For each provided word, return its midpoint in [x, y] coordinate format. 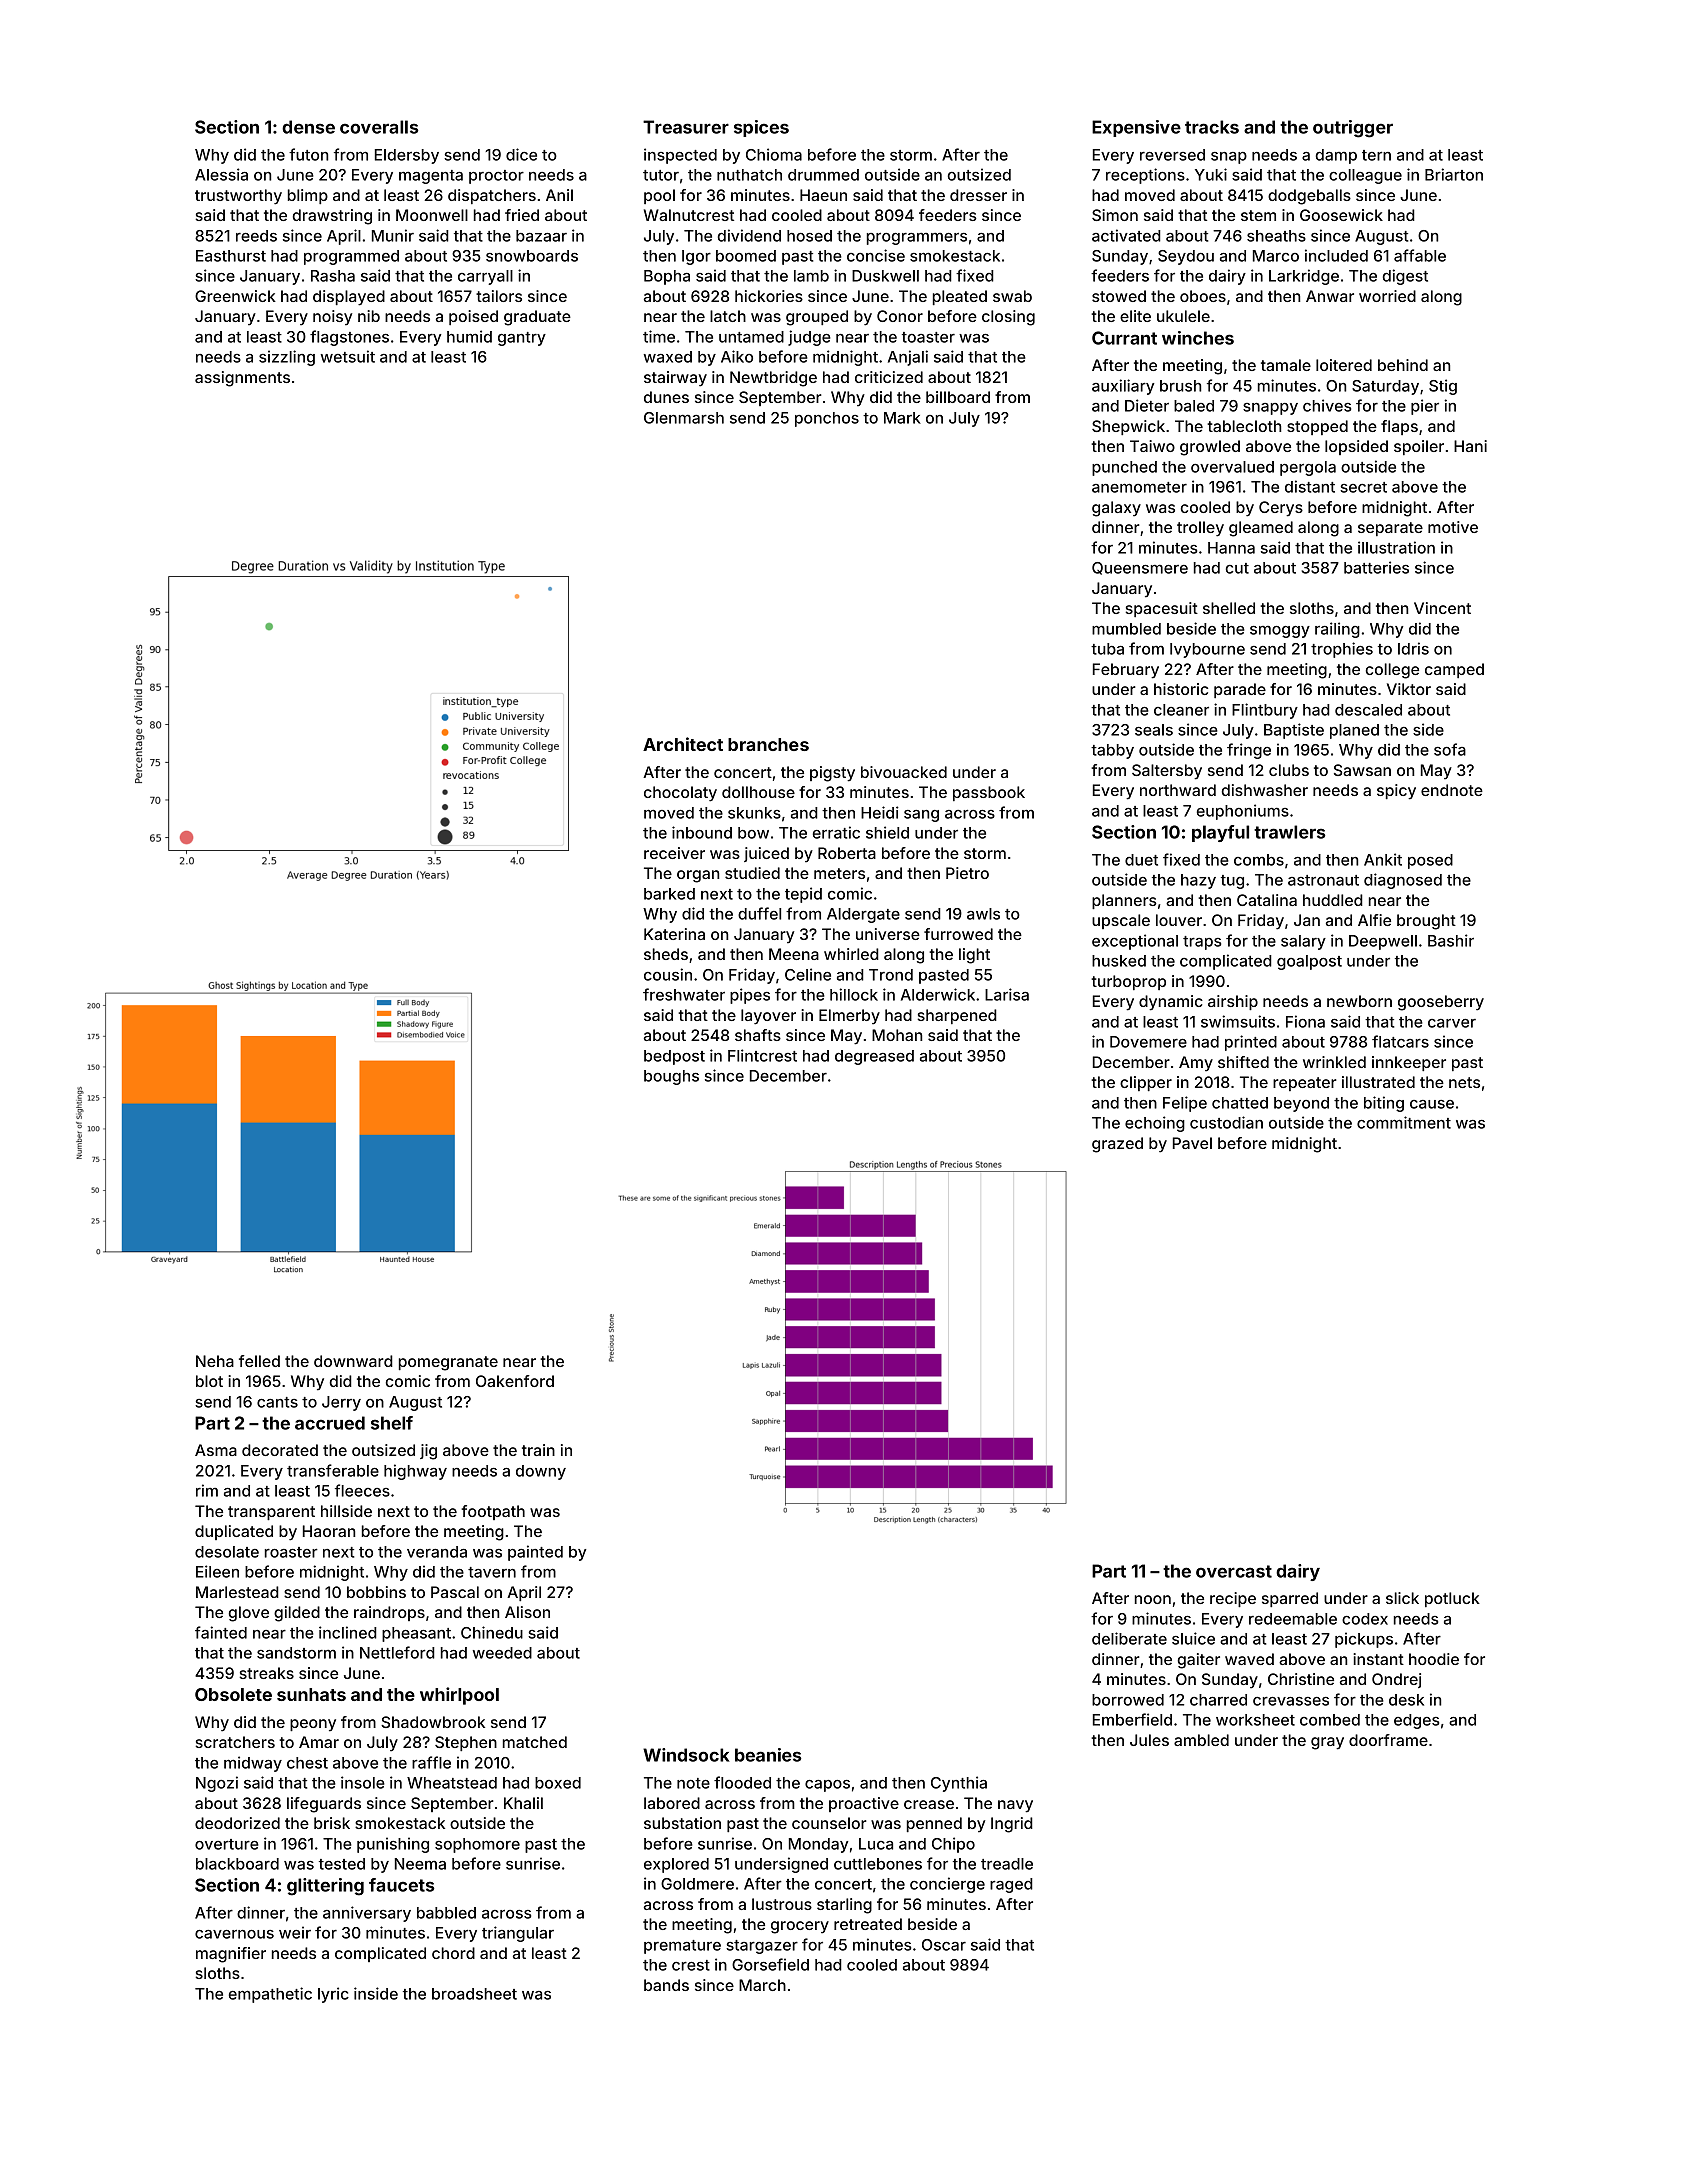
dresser [978, 195]
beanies [768, 1755]
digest [1405, 277]
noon [1153, 1599]
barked [669, 894]
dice [521, 154]
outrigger [1353, 129]
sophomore [477, 1845]
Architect [683, 744]
